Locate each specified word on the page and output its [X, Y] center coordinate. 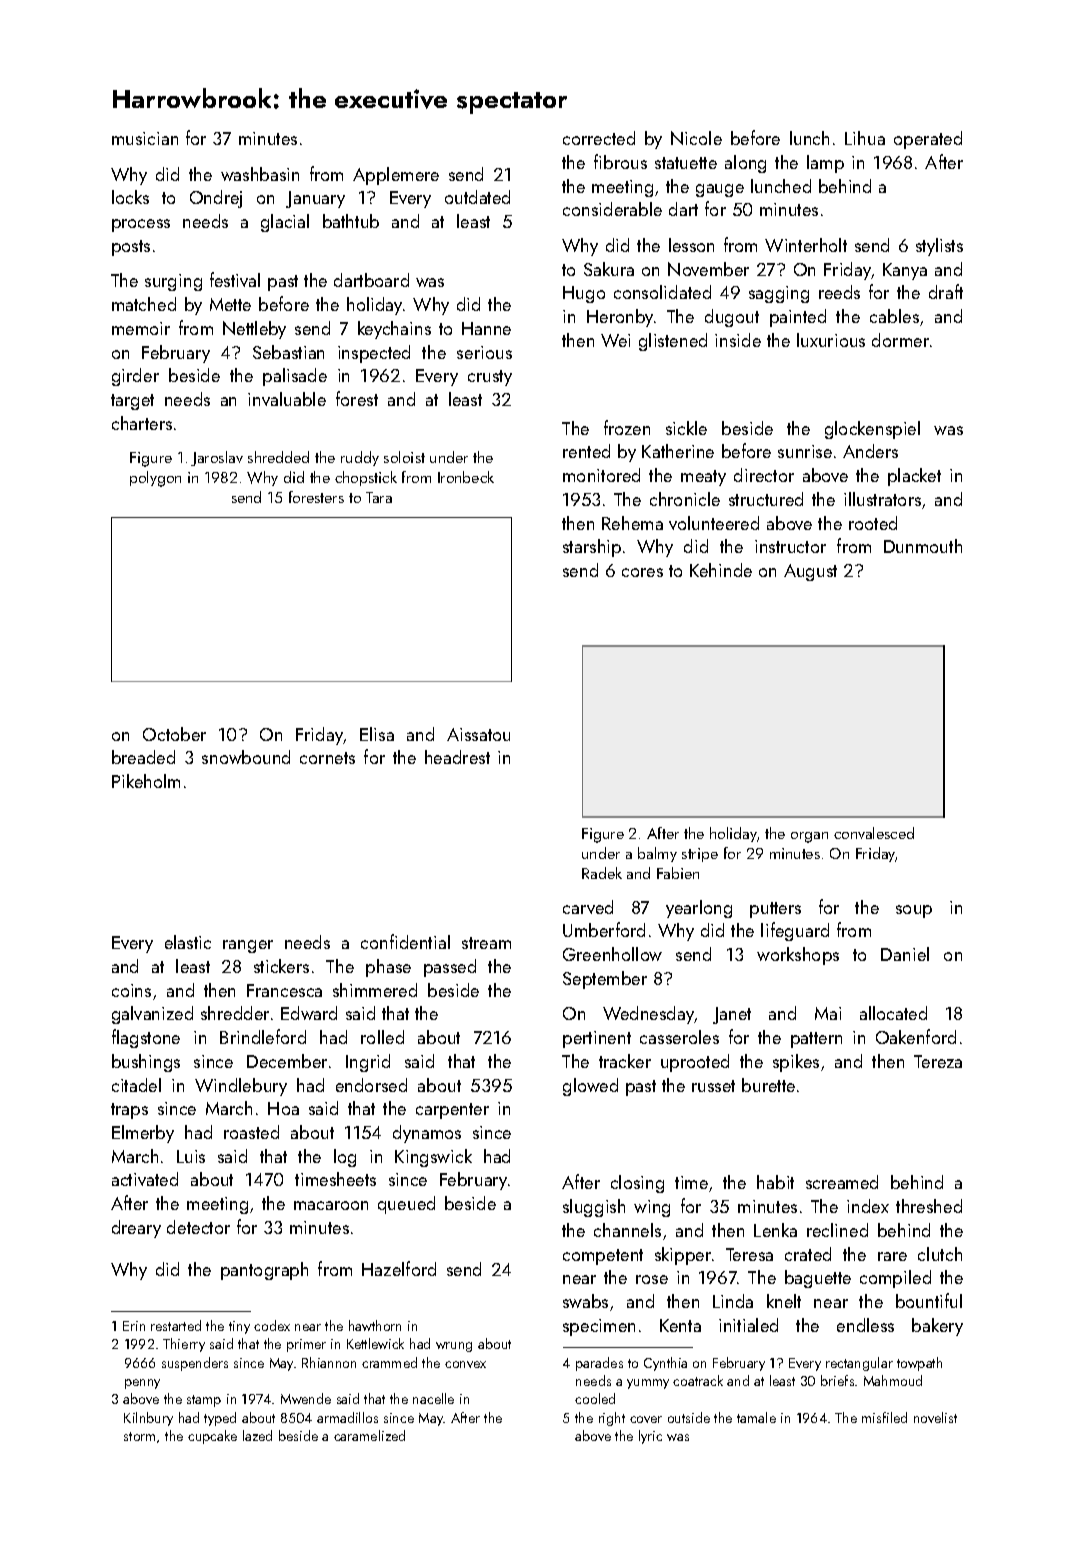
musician [145, 138]
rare [892, 1256]
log [345, 1158]
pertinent [597, 1039]
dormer [900, 340]
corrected [599, 138]
